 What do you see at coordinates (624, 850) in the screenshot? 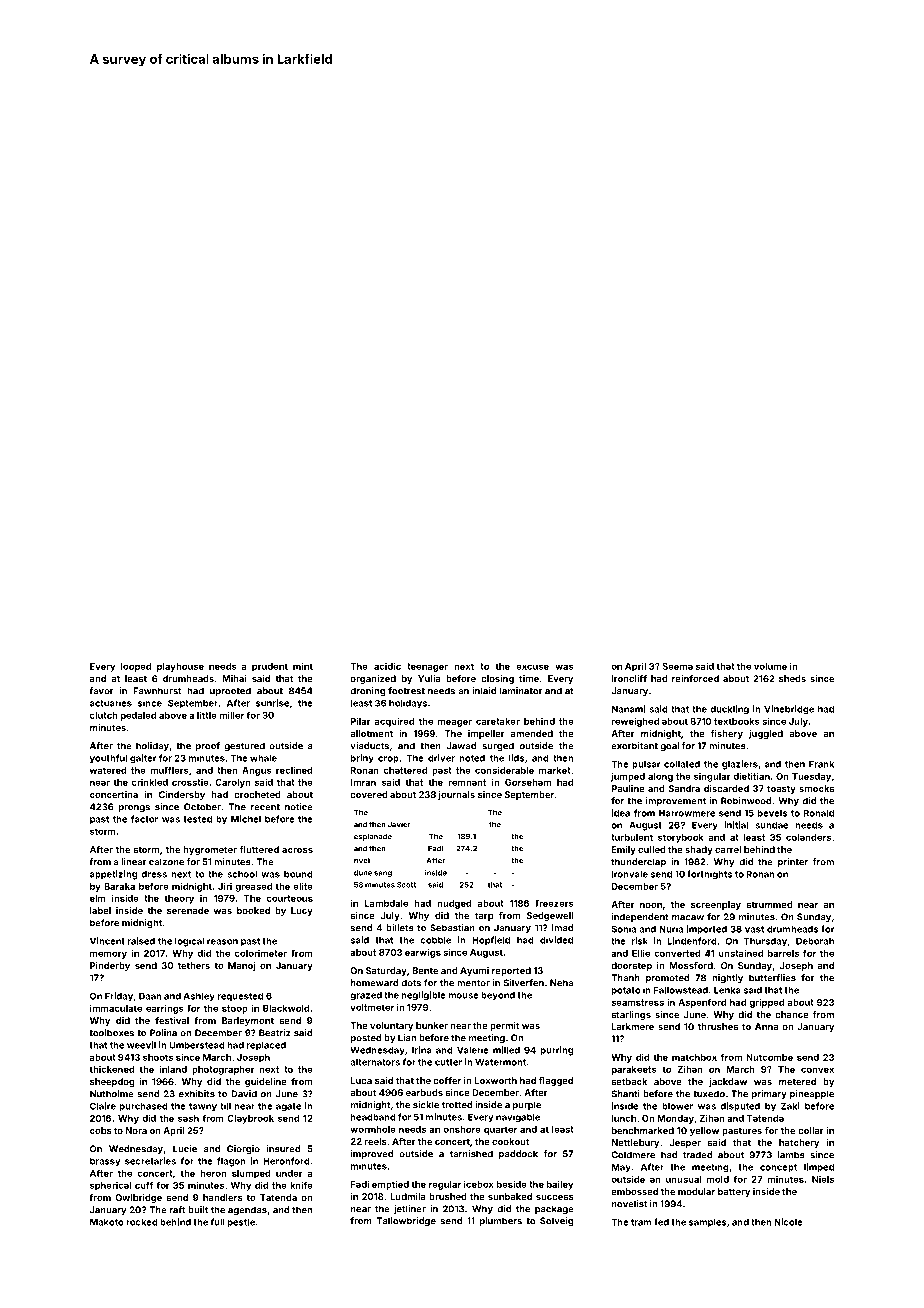
I see `Emily` at bounding box center [624, 850].
